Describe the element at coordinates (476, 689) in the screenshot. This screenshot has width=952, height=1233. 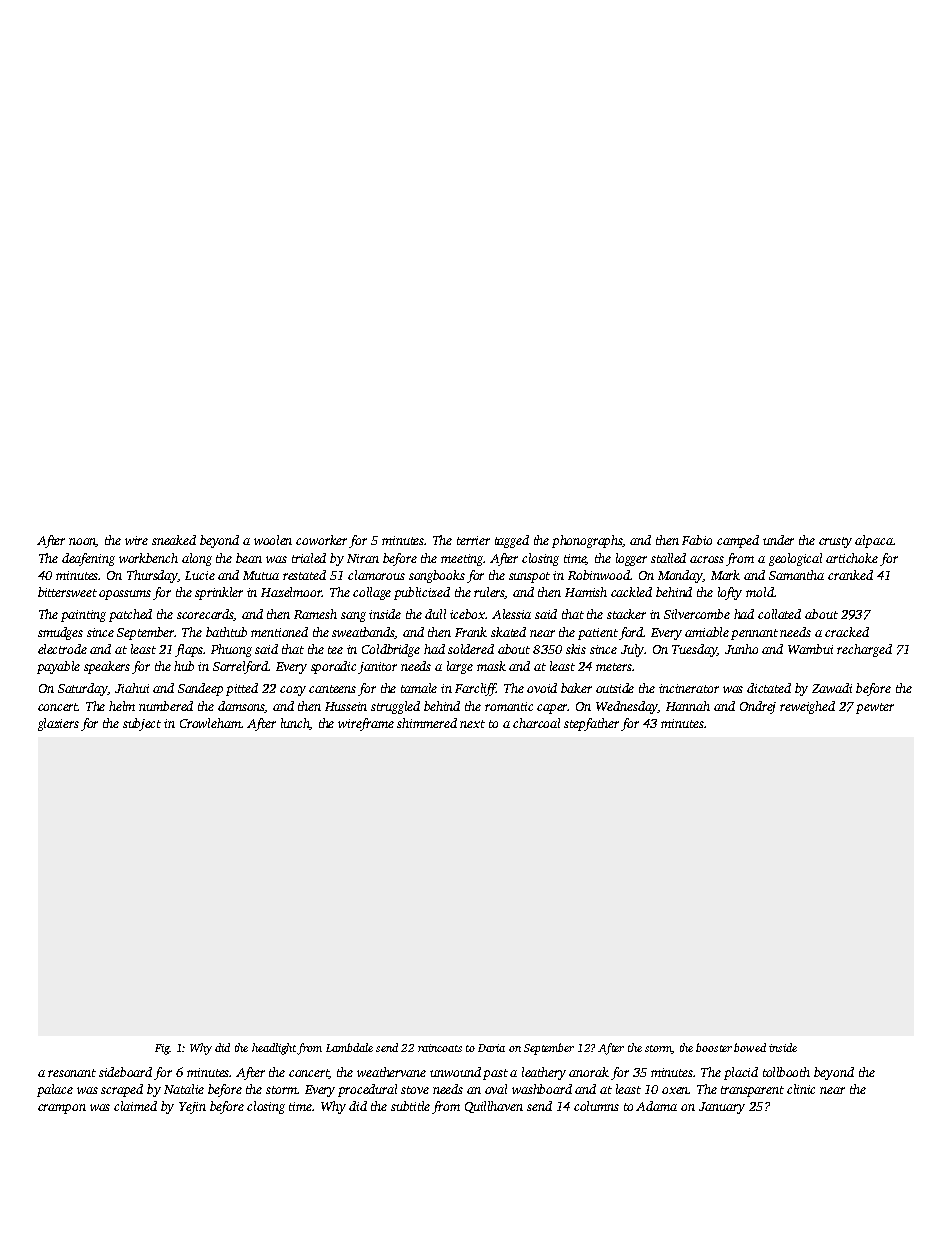
I see `Farcliff` at that location.
